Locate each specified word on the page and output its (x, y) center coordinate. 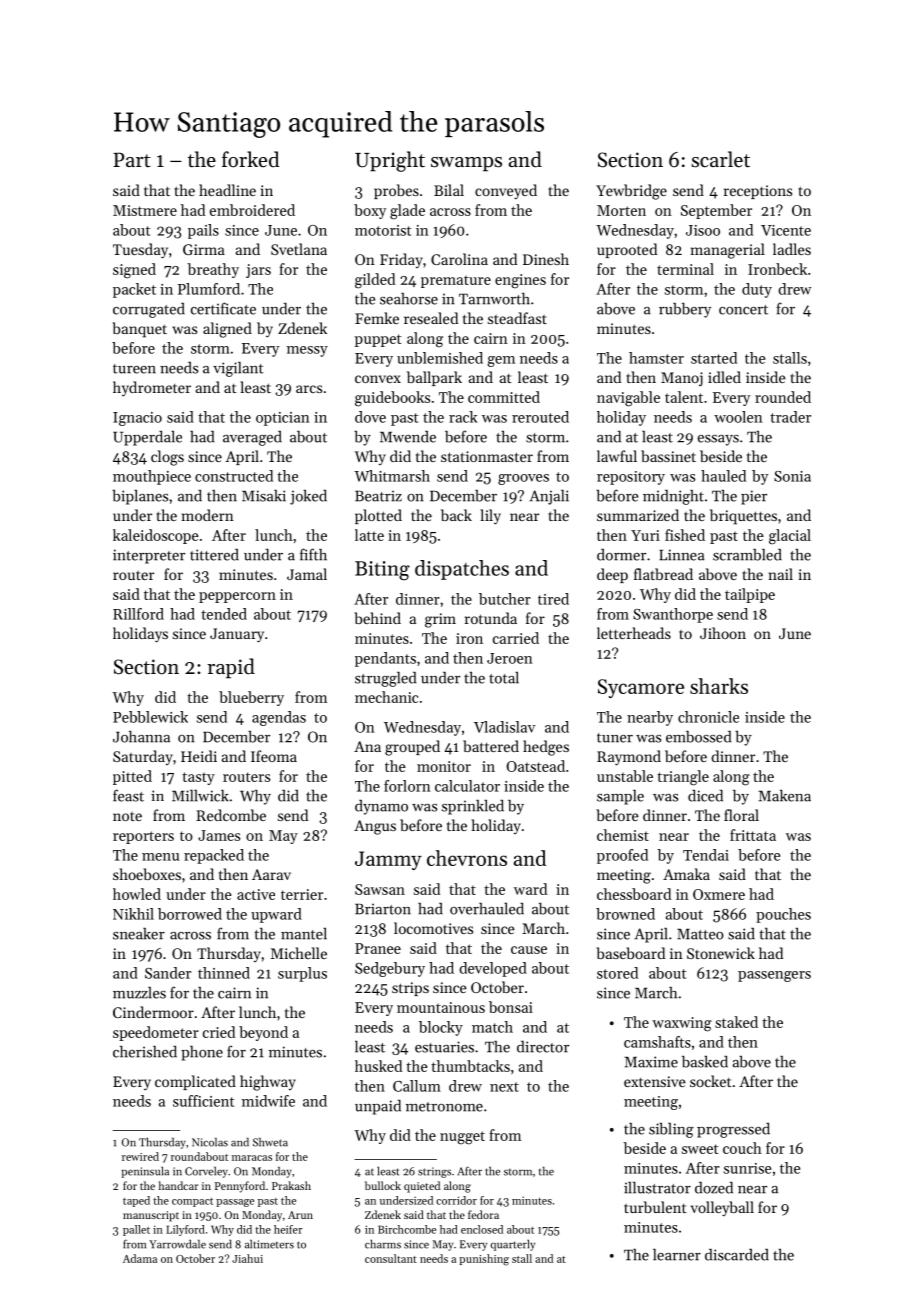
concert (743, 310)
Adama (140, 1258)
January (237, 635)
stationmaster (487, 456)
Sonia (792, 476)
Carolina (459, 259)
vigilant (238, 369)
